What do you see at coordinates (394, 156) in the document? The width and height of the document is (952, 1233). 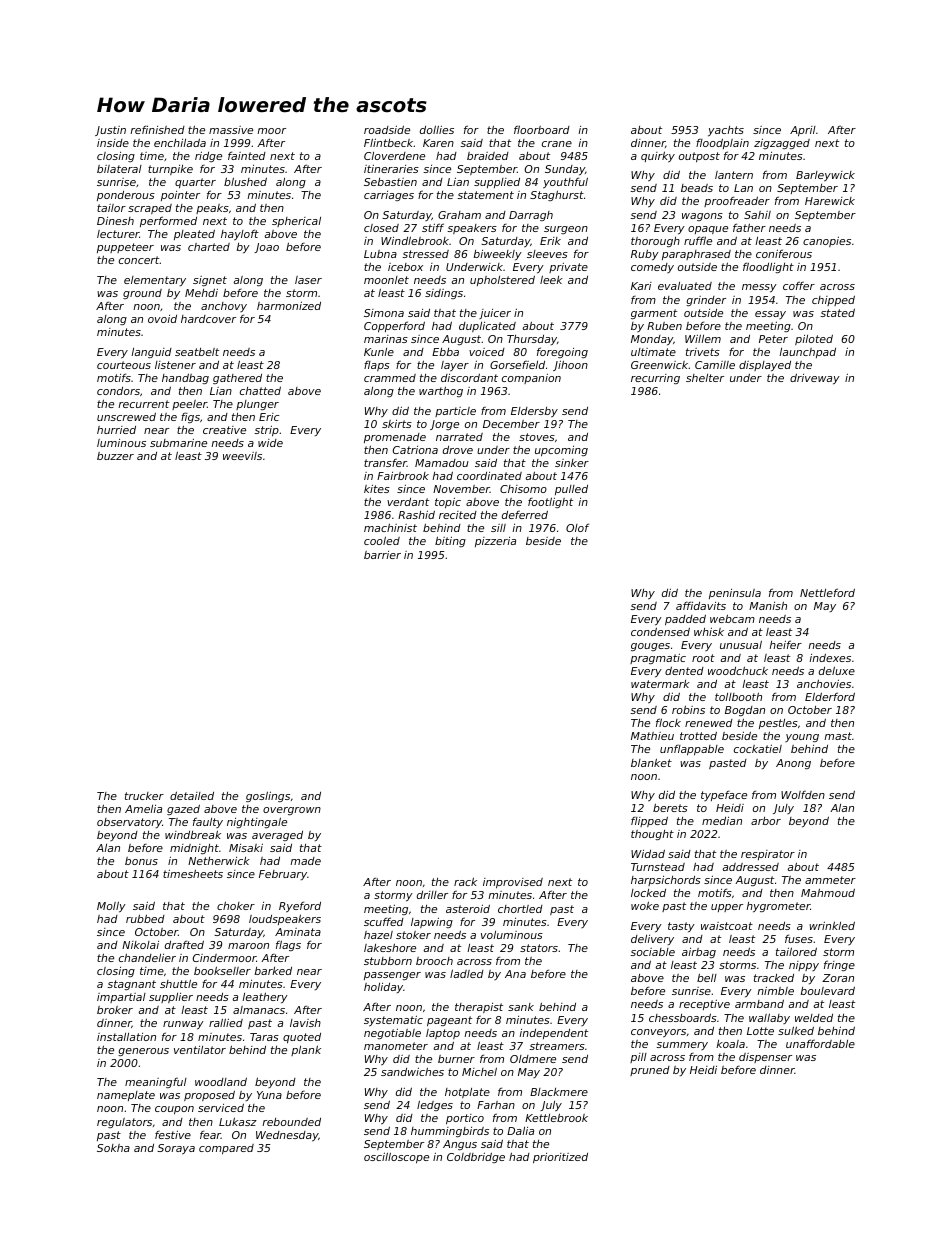 I see `Cloverdene` at bounding box center [394, 156].
